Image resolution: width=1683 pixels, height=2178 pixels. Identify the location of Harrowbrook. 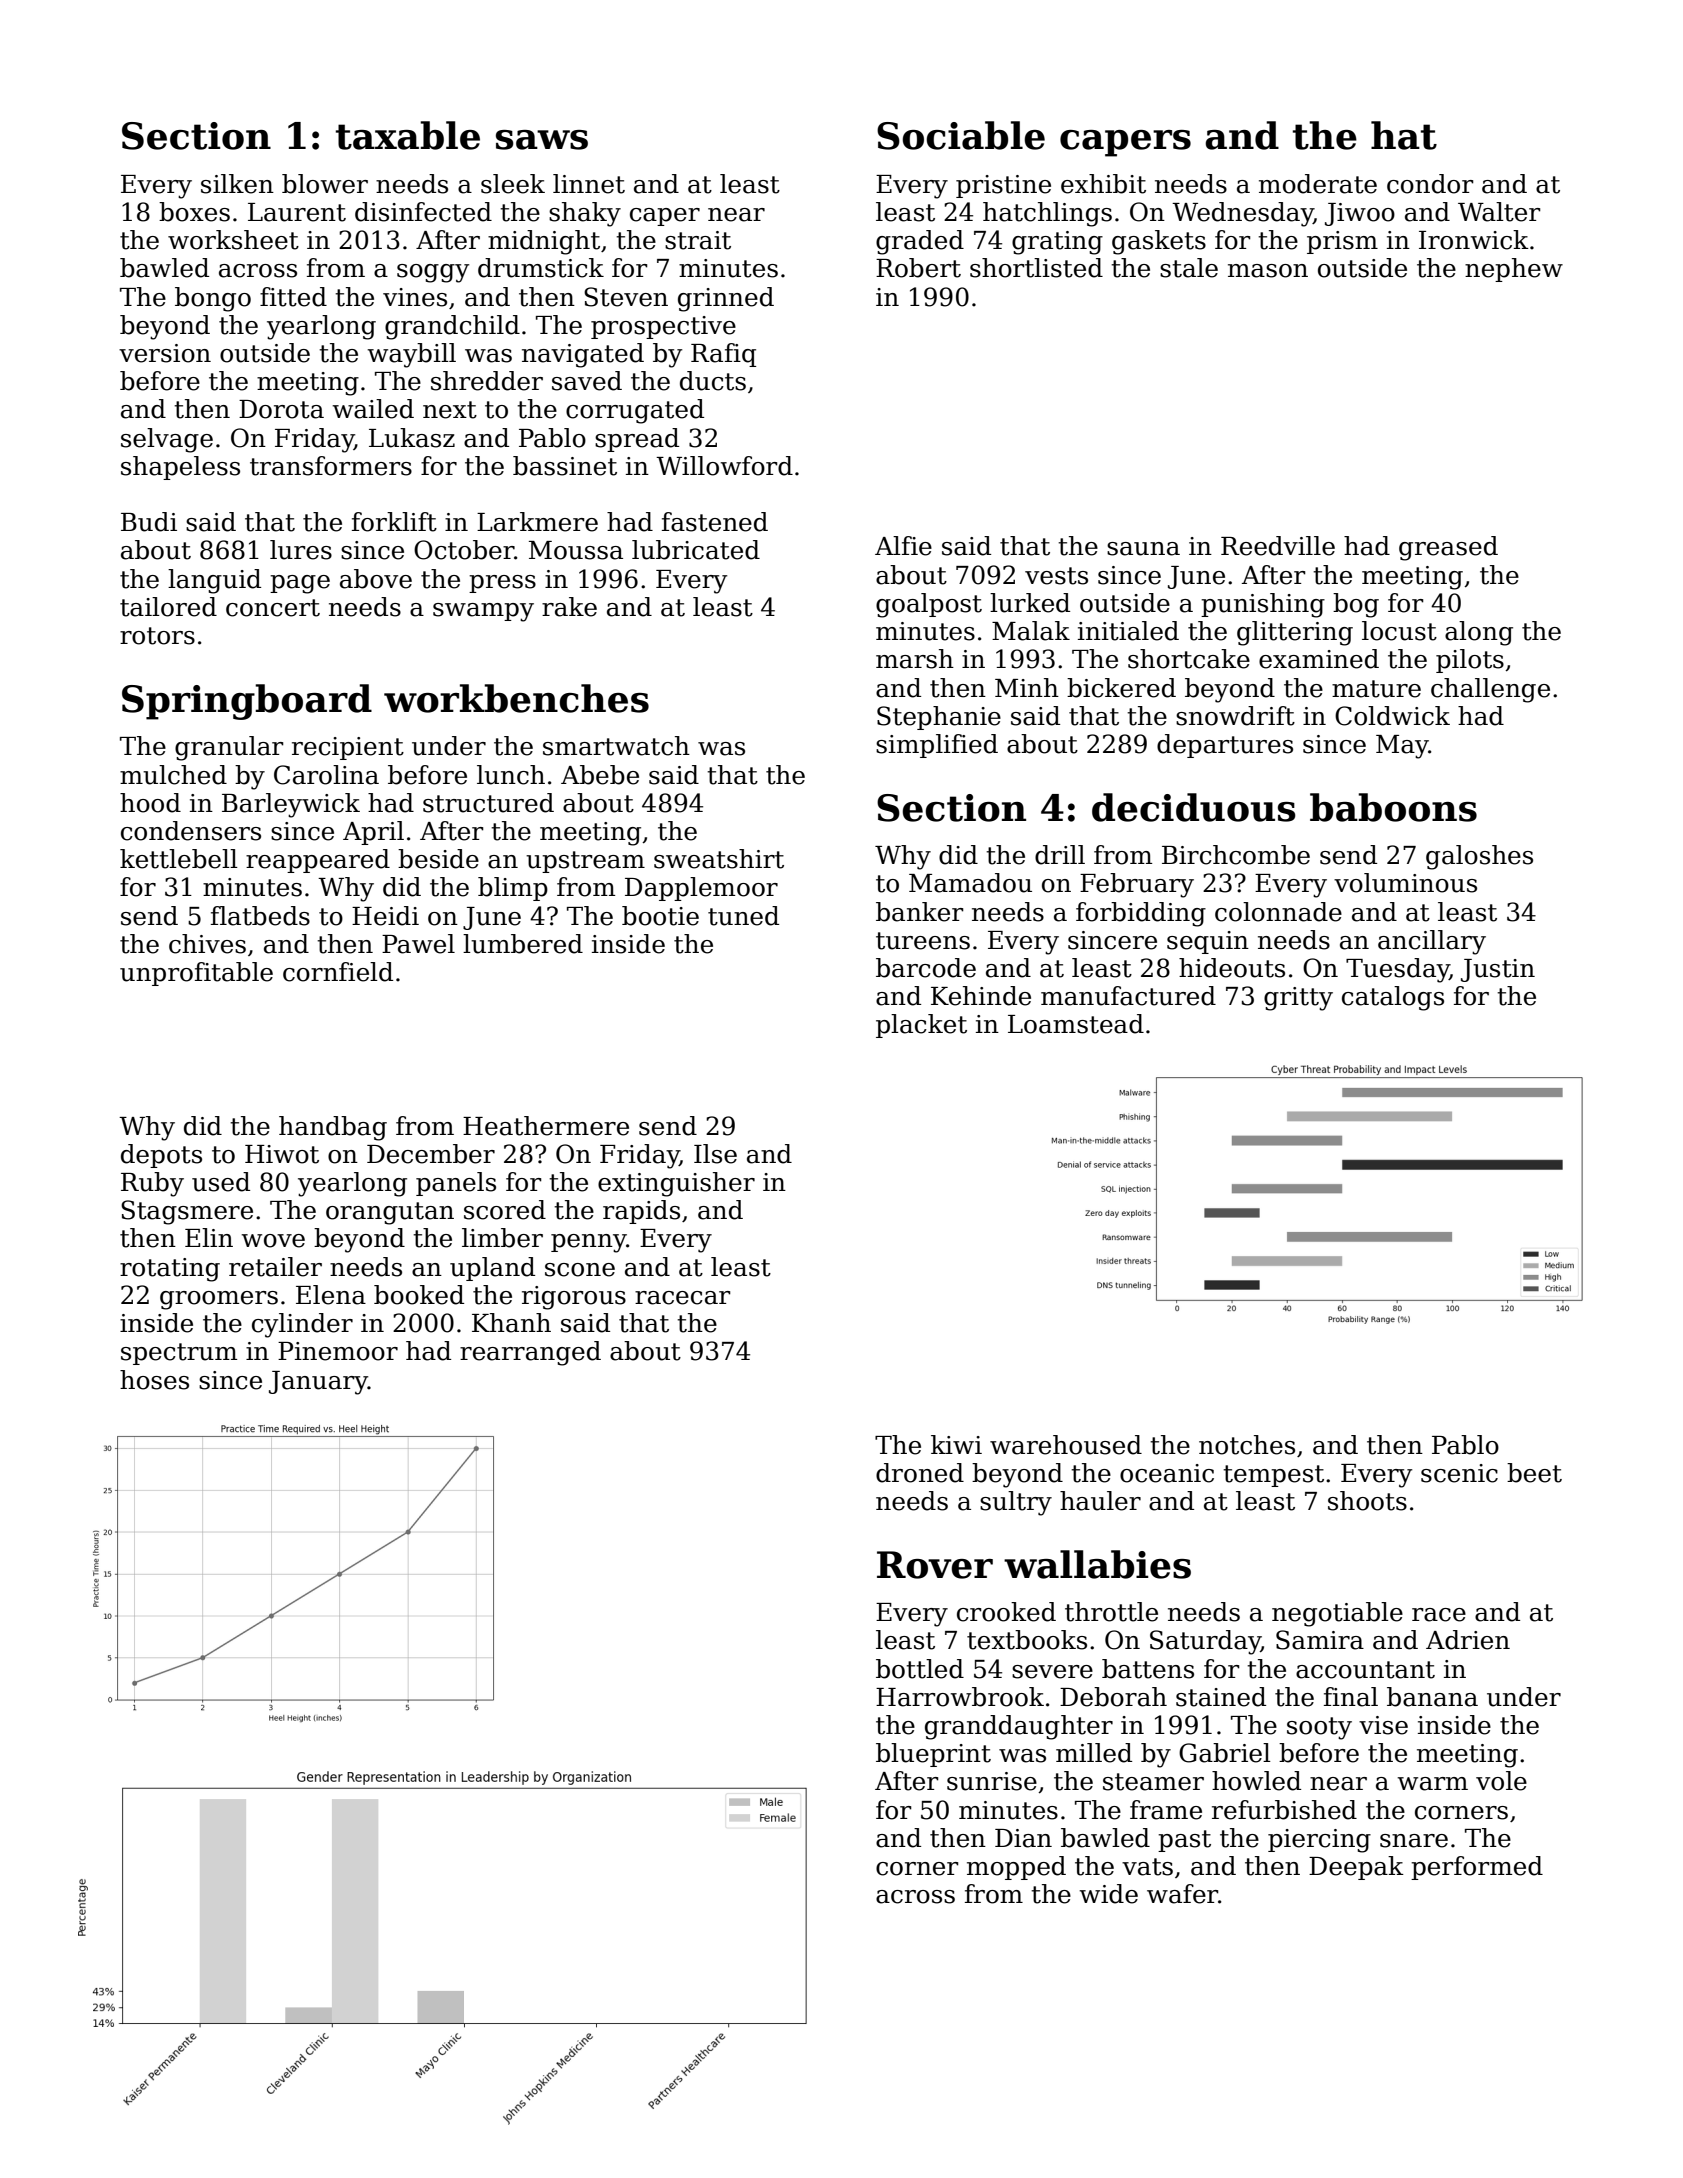
(960, 1697).
